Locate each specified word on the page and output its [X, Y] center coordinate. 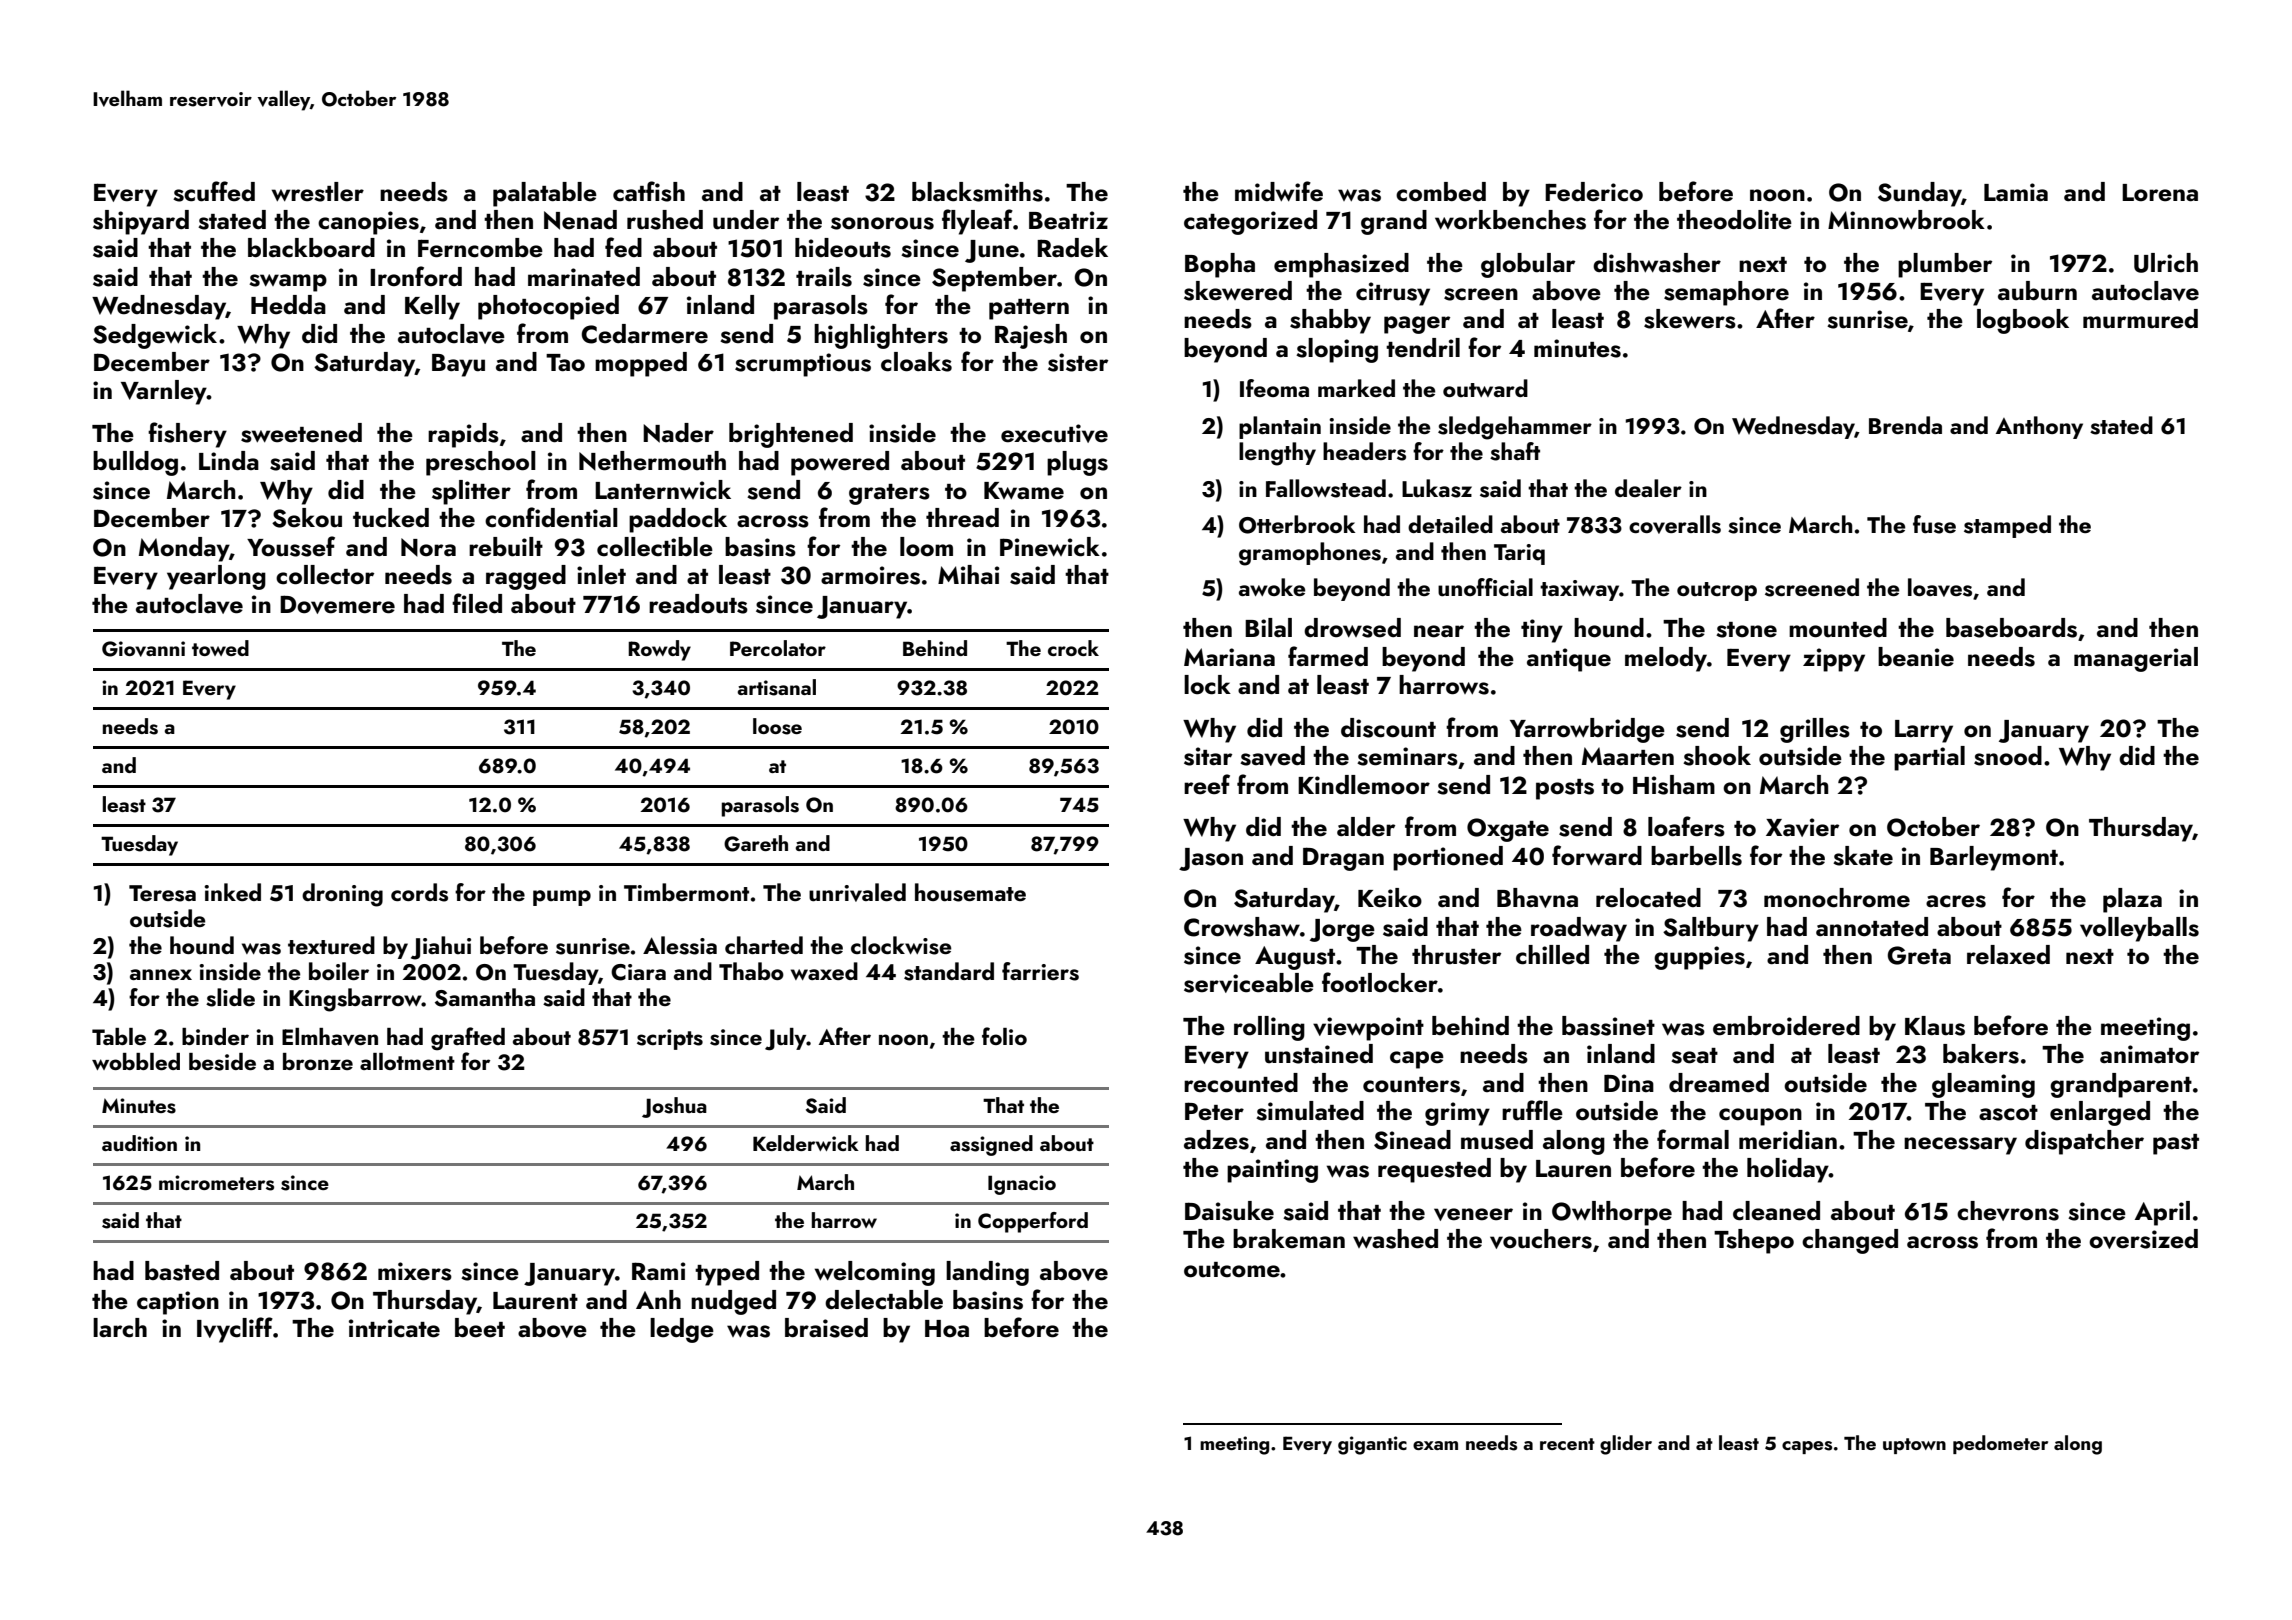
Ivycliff [235, 1330]
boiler [339, 971]
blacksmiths [977, 192]
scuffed [214, 191]
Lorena [2160, 193]
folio [1004, 1036]
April [2162, 1213]
